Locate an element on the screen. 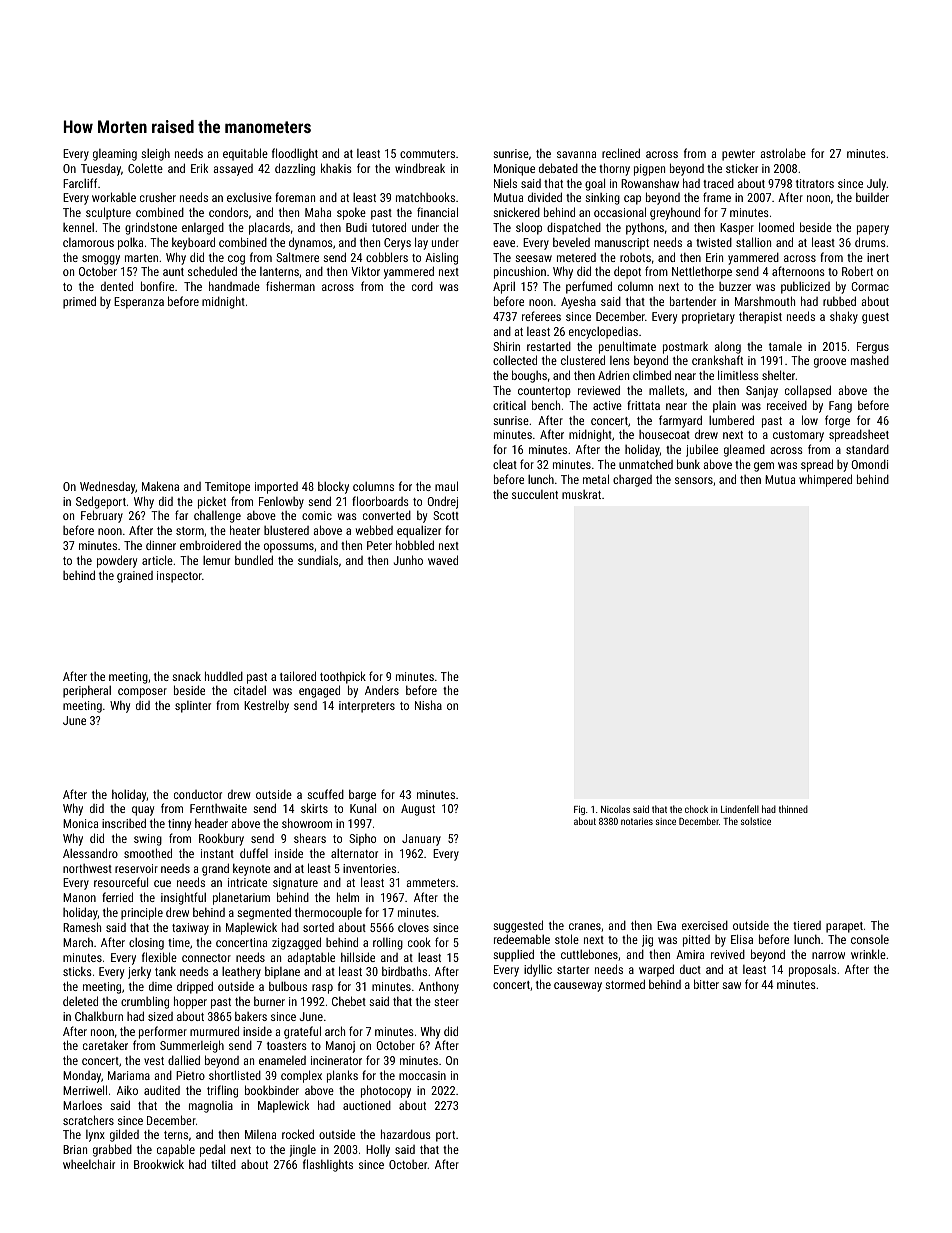 This screenshot has width=952, height=1233. condors is located at coordinates (228, 212).
